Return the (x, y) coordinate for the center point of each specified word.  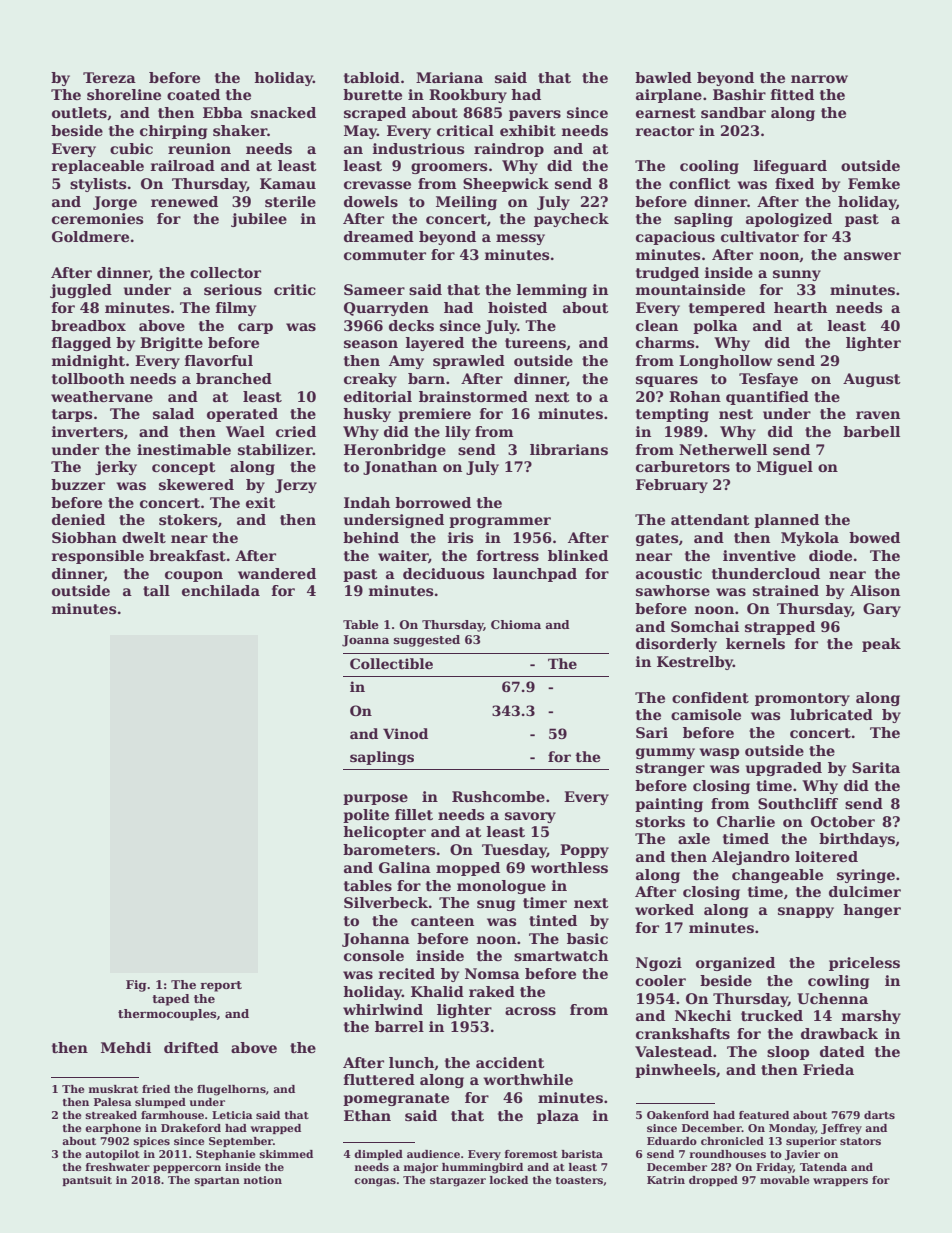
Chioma (516, 624)
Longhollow (725, 362)
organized (735, 964)
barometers (389, 849)
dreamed (379, 236)
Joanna (365, 641)
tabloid (372, 77)
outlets (79, 112)
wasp (719, 753)
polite (366, 816)
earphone (113, 1129)
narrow (819, 79)
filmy (235, 309)
